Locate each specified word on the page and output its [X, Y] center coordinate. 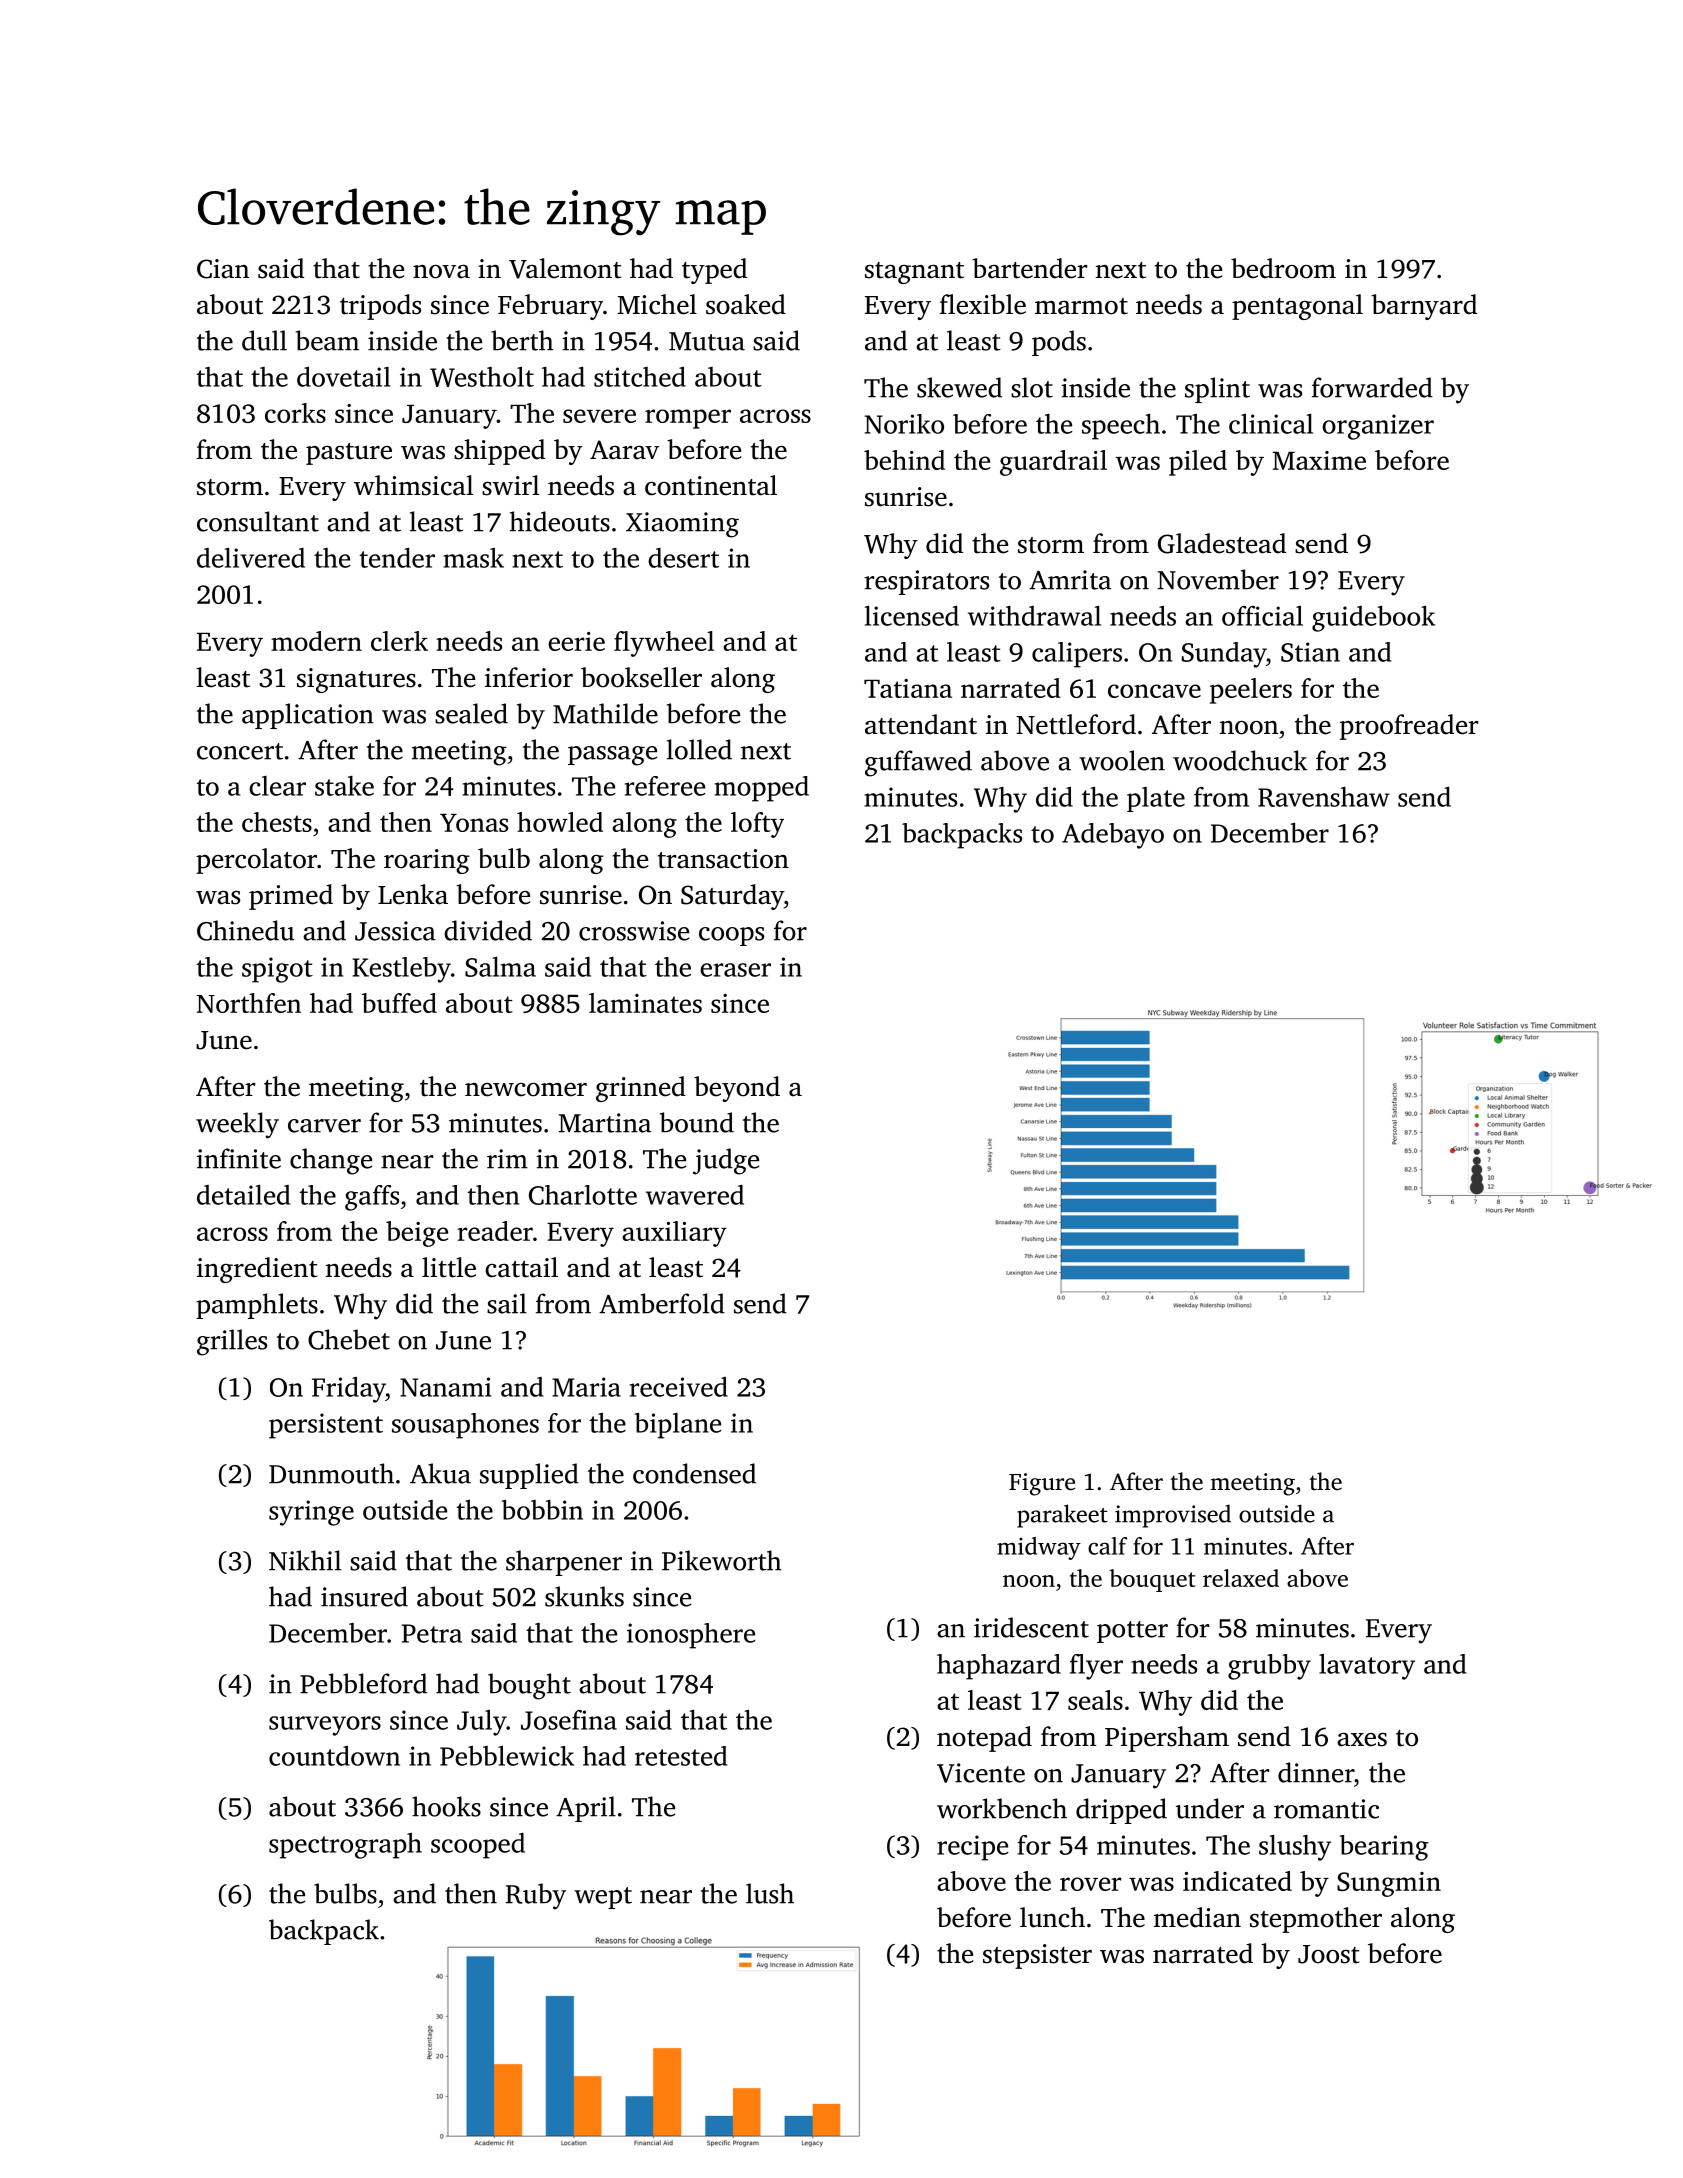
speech [1121, 427]
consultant [258, 521]
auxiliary [674, 1234]
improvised [1173, 1516]
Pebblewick [507, 1756]
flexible [983, 304]
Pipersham [1167, 1739]
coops [731, 936]
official [1262, 616]
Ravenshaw [1324, 797]
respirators [926, 582]
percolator [256, 861]
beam [327, 340]
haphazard [999, 1667]
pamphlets [257, 1306]
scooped [478, 1846]
